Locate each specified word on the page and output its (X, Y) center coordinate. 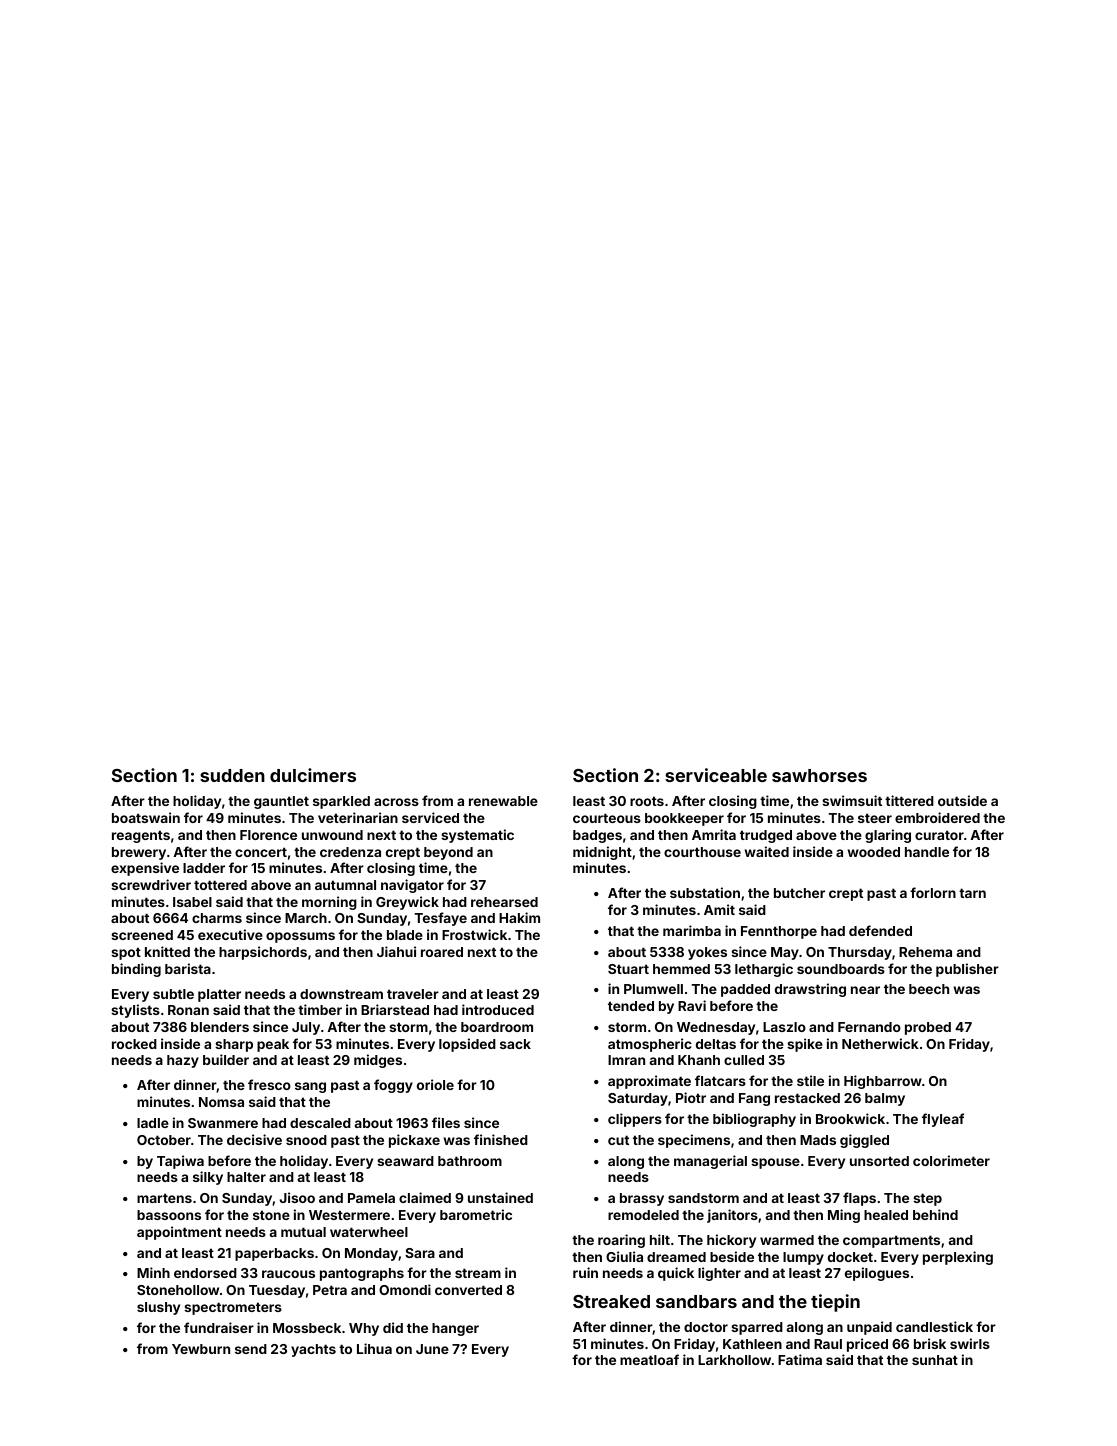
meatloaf (649, 1359)
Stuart (628, 969)
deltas (716, 1044)
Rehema (925, 952)
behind (935, 1214)
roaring (621, 1241)
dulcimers (313, 775)
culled (744, 1060)
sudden (232, 775)
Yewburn (201, 1349)
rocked (134, 1044)
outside (962, 800)
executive (230, 934)
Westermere (349, 1215)
